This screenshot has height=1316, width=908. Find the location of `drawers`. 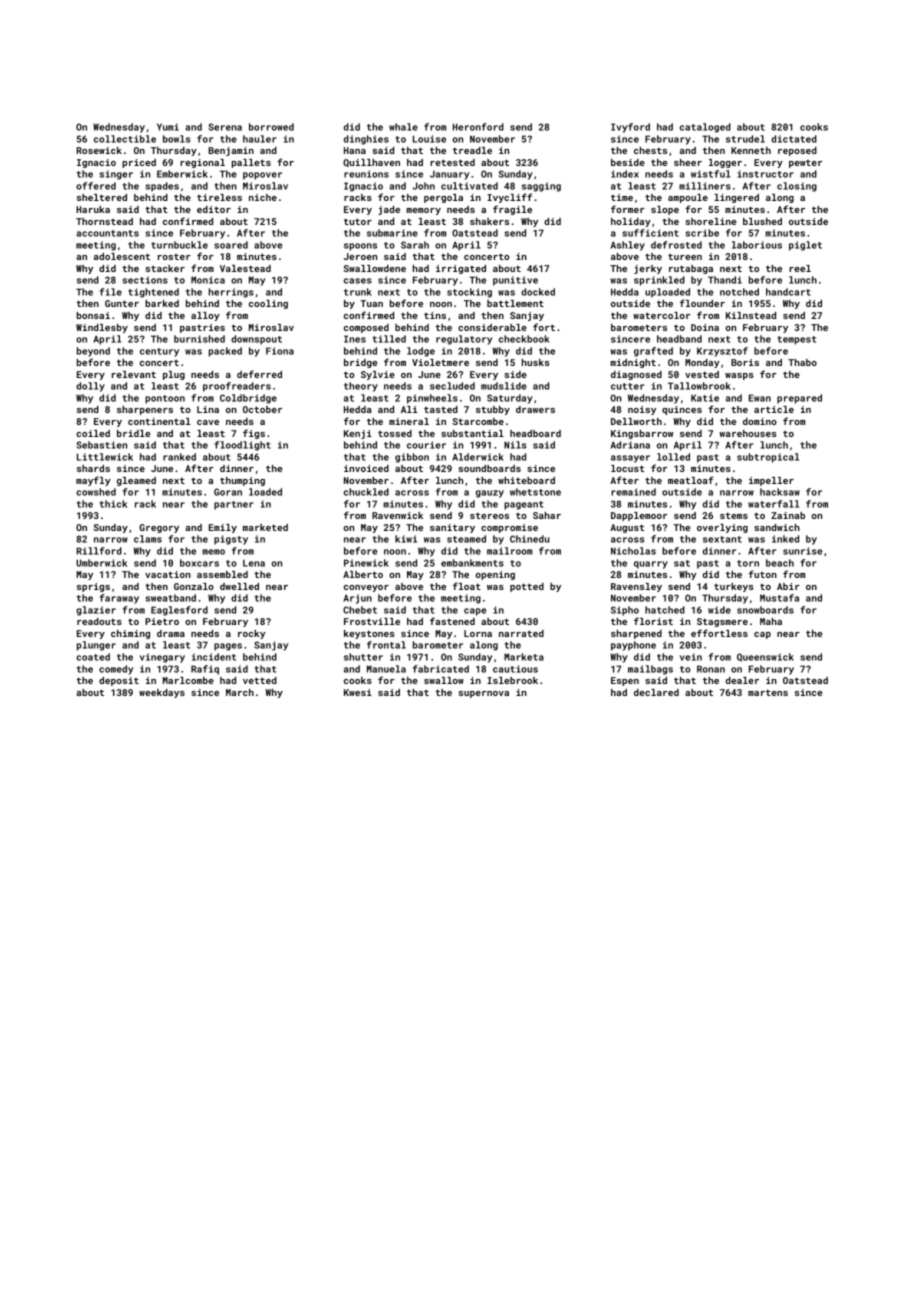

drawers is located at coordinates (535, 409).
